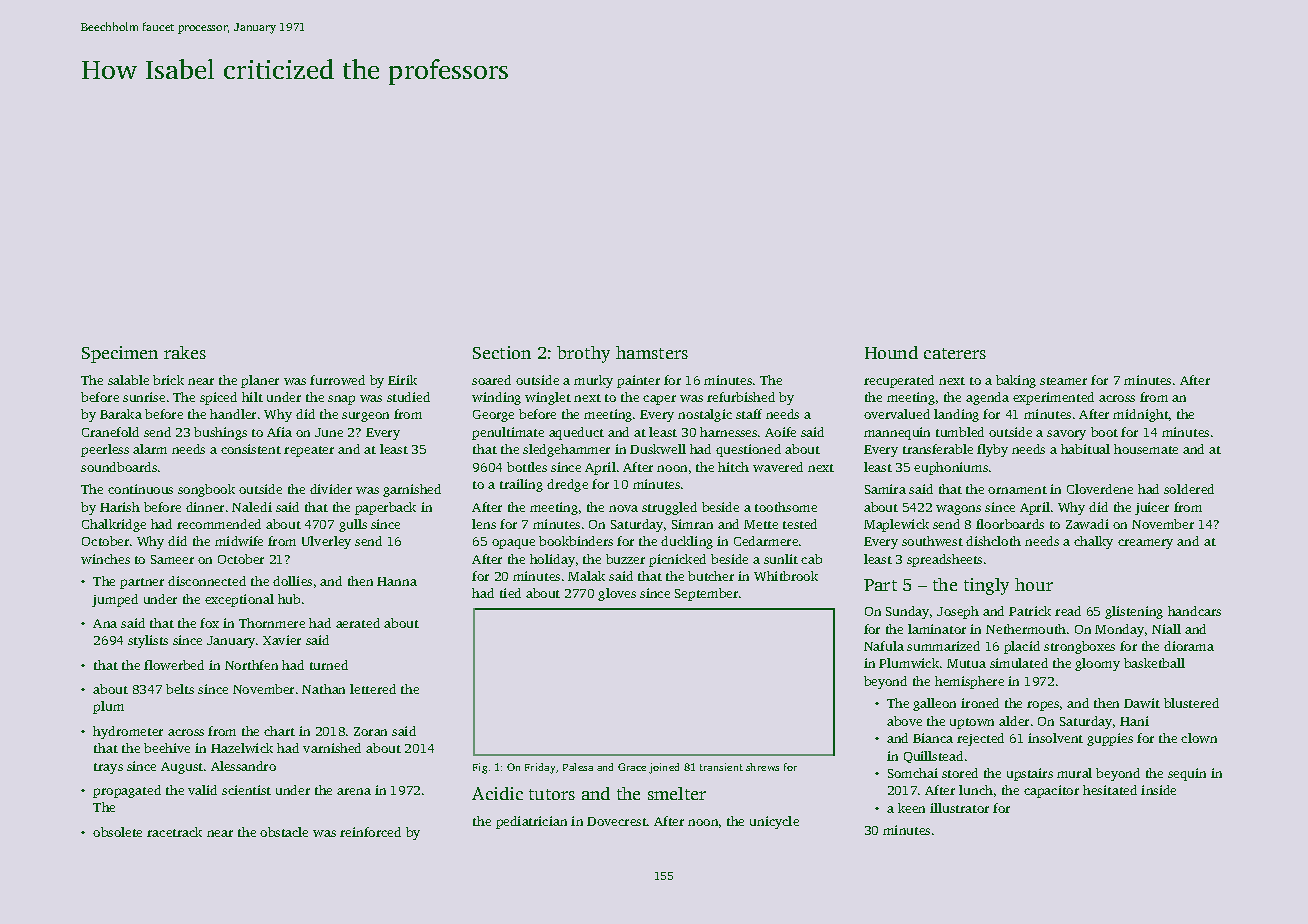 The width and height of the page is (1308, 924). I want to click on consistent, so click(251, 449).
